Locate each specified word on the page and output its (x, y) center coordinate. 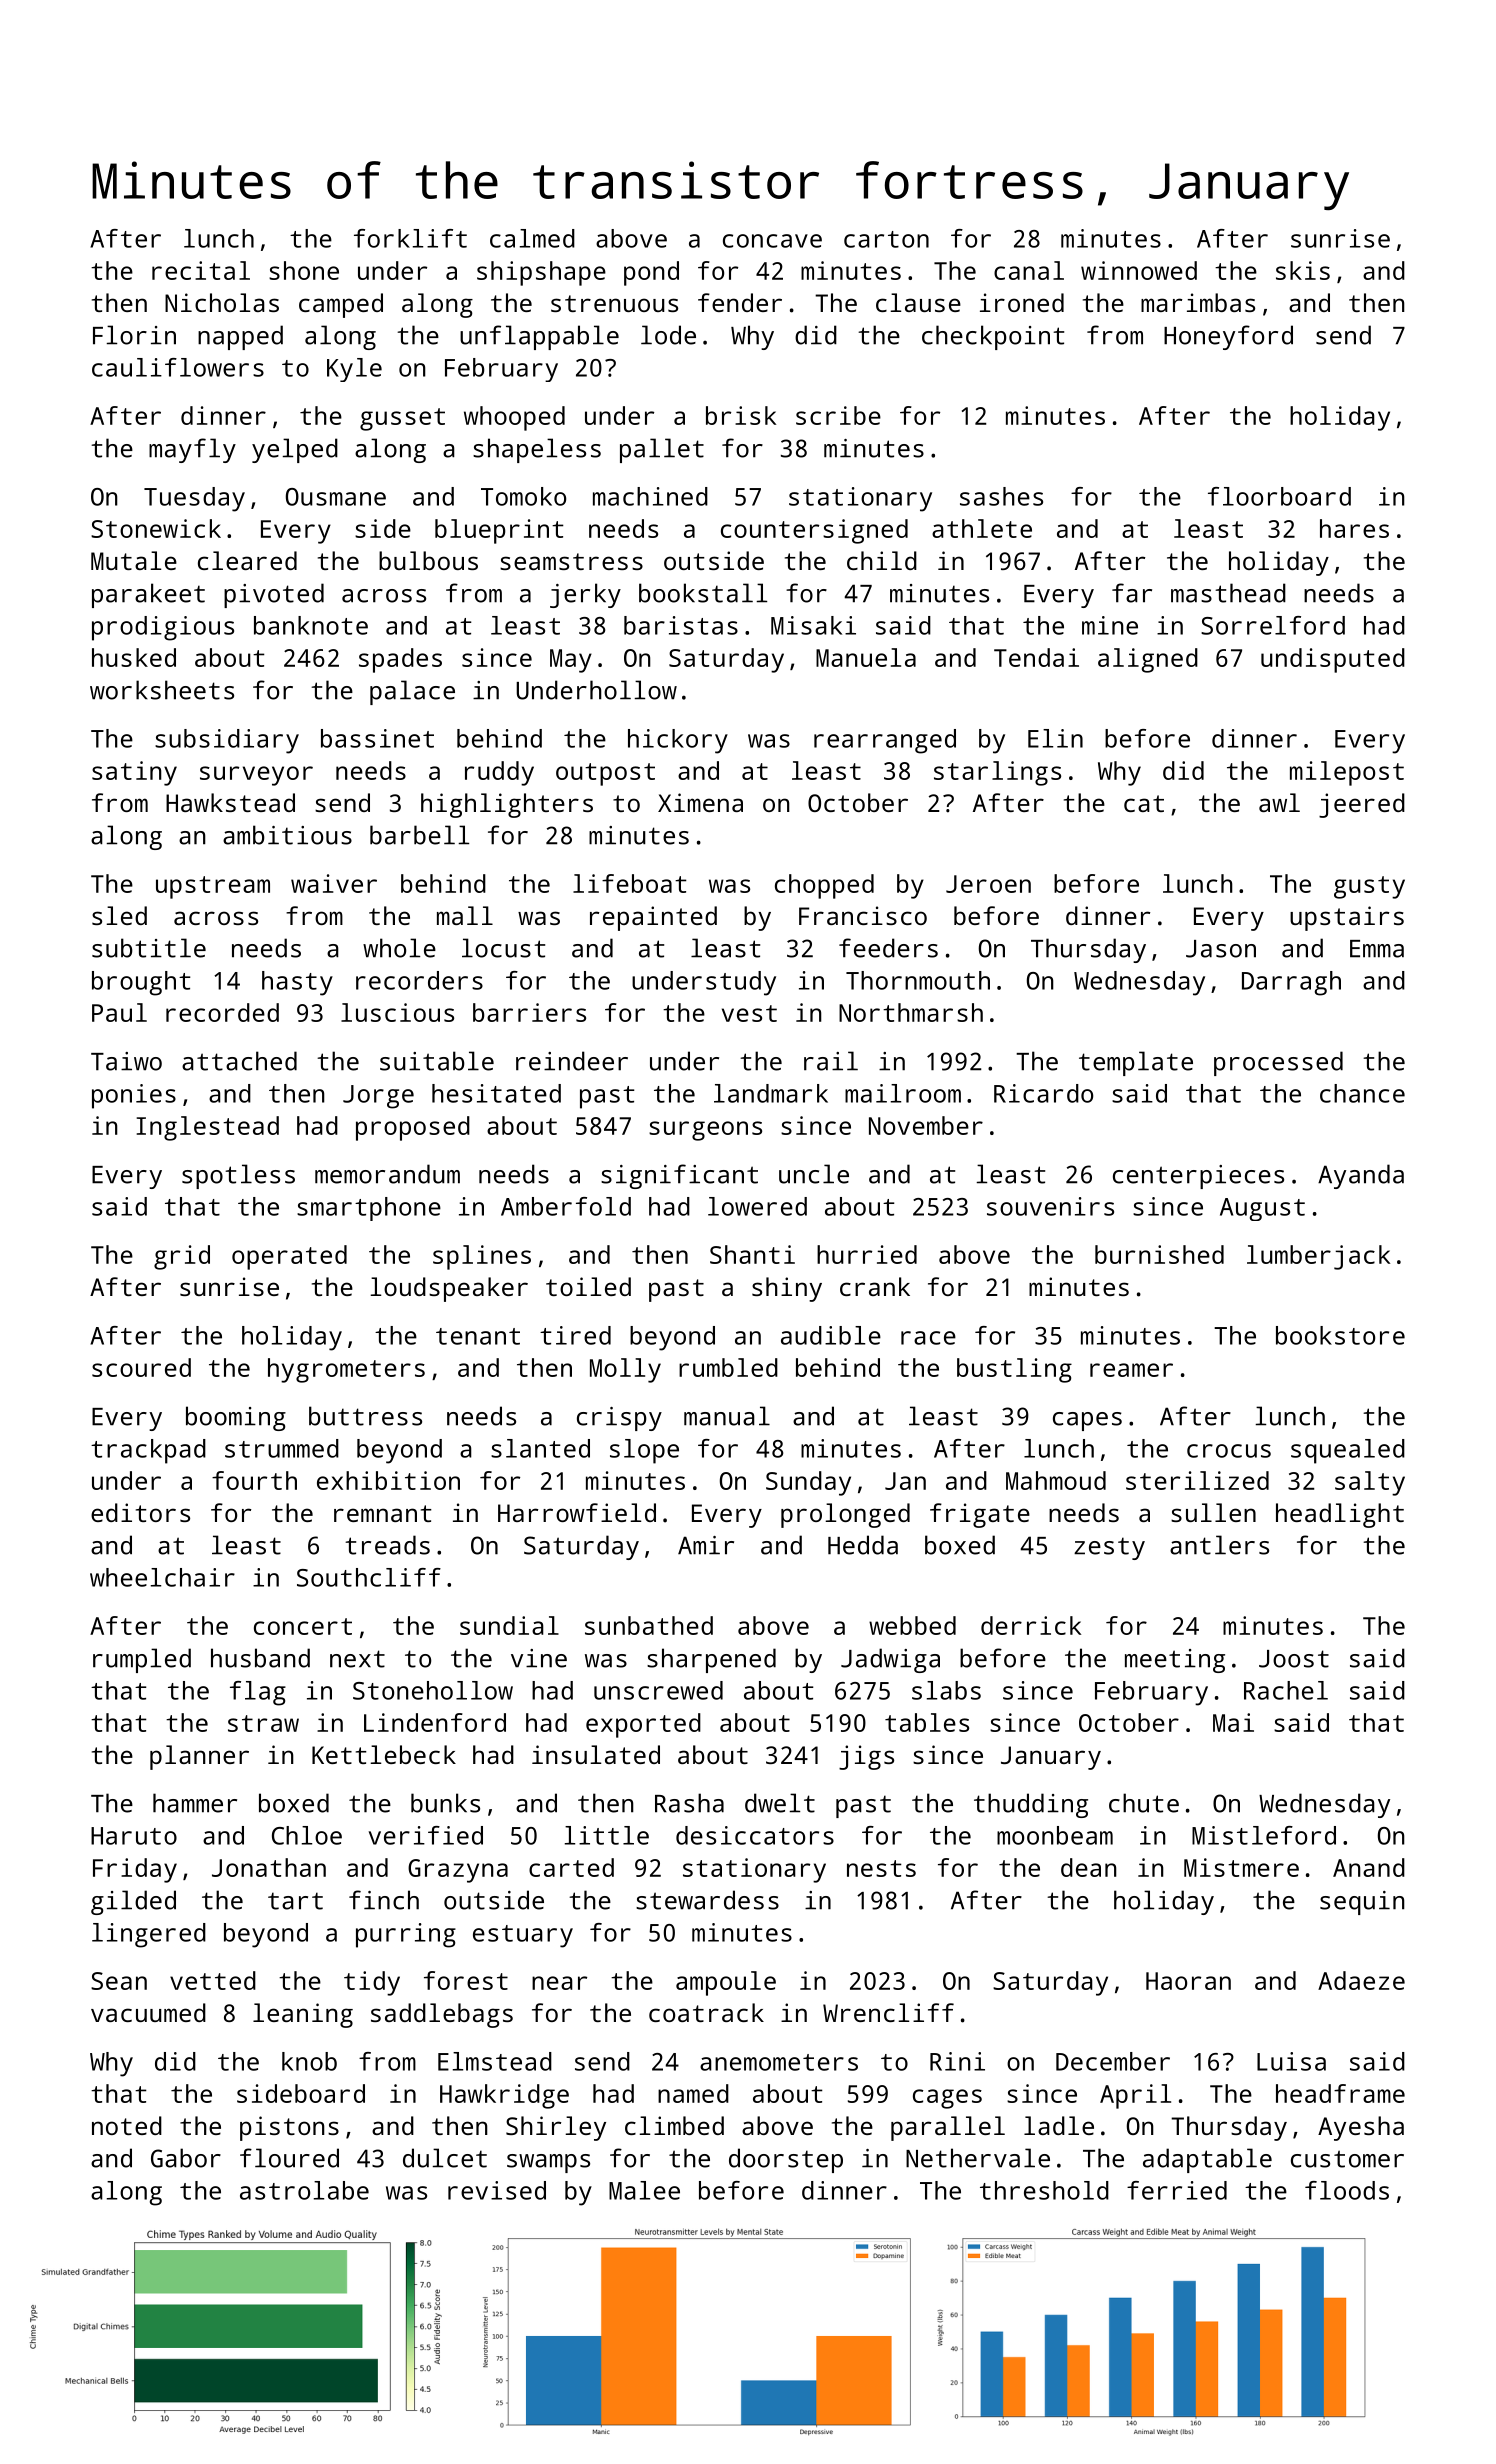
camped (341, 305)
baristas (681, 625)
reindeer (572, 1061)
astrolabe (304, 2190)
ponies (134, 1096)
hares (1354, 528)
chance (1362, 1093)
